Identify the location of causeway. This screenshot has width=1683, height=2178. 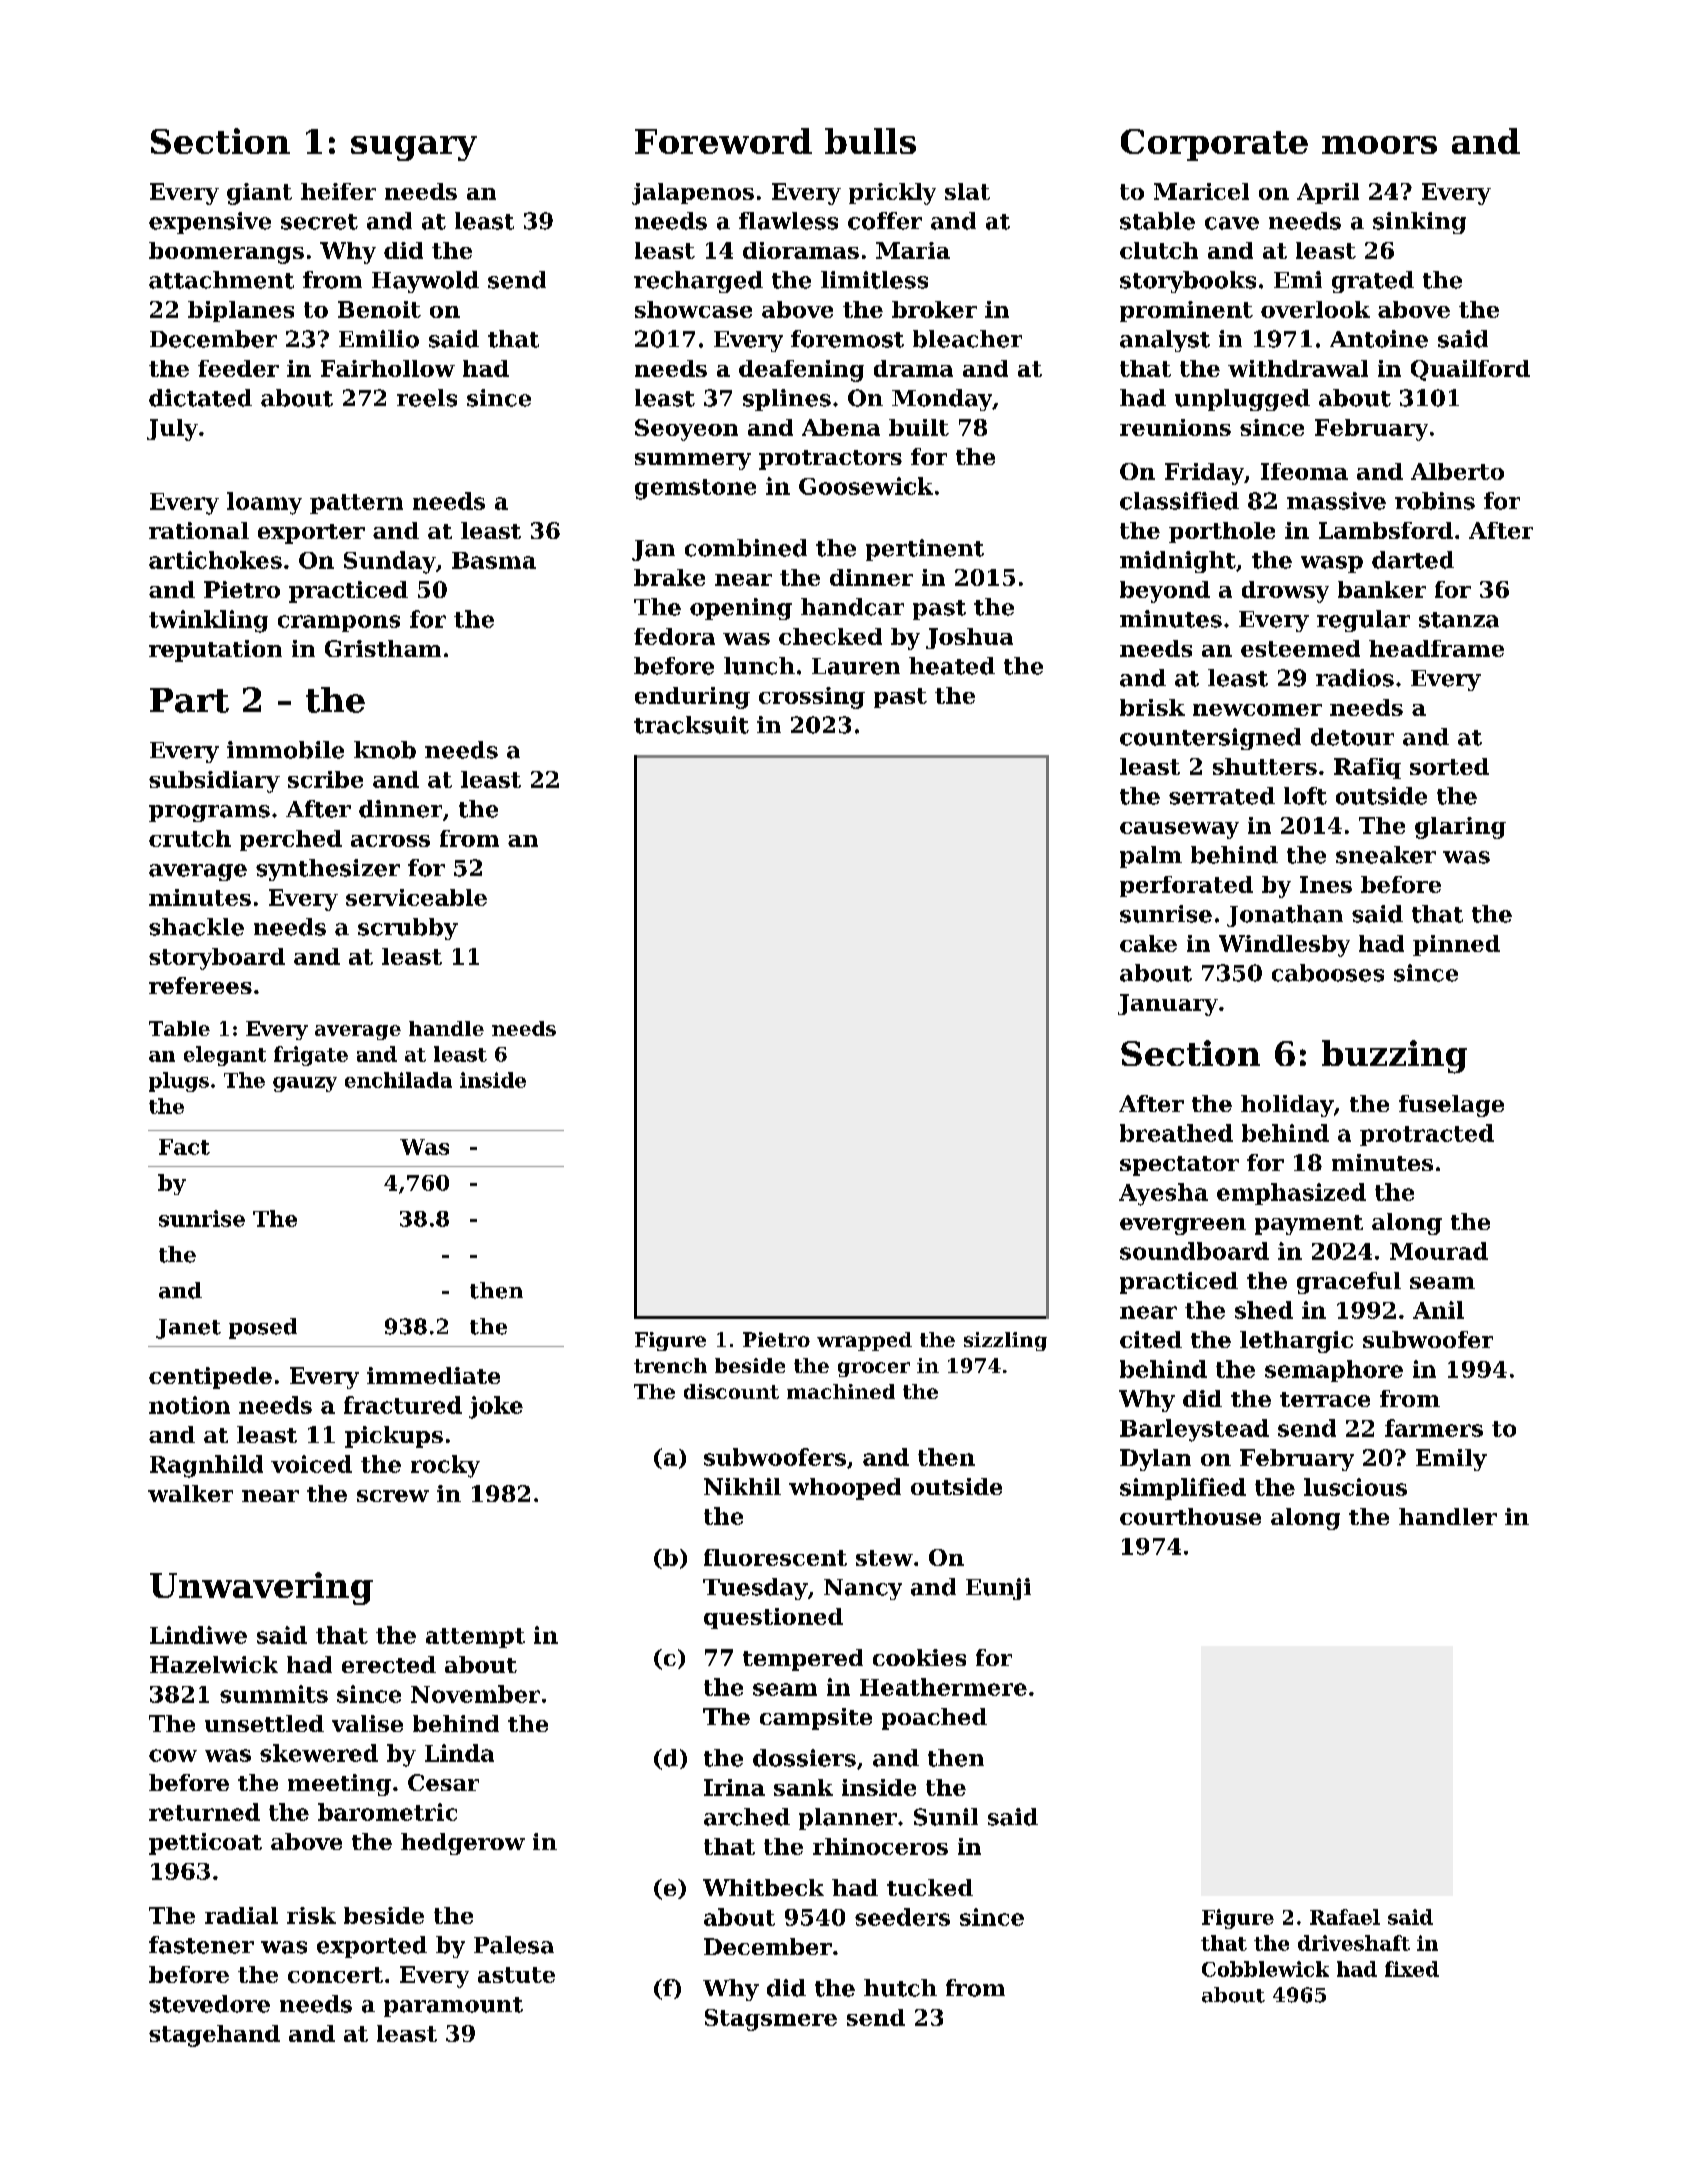
(1179, 830).
